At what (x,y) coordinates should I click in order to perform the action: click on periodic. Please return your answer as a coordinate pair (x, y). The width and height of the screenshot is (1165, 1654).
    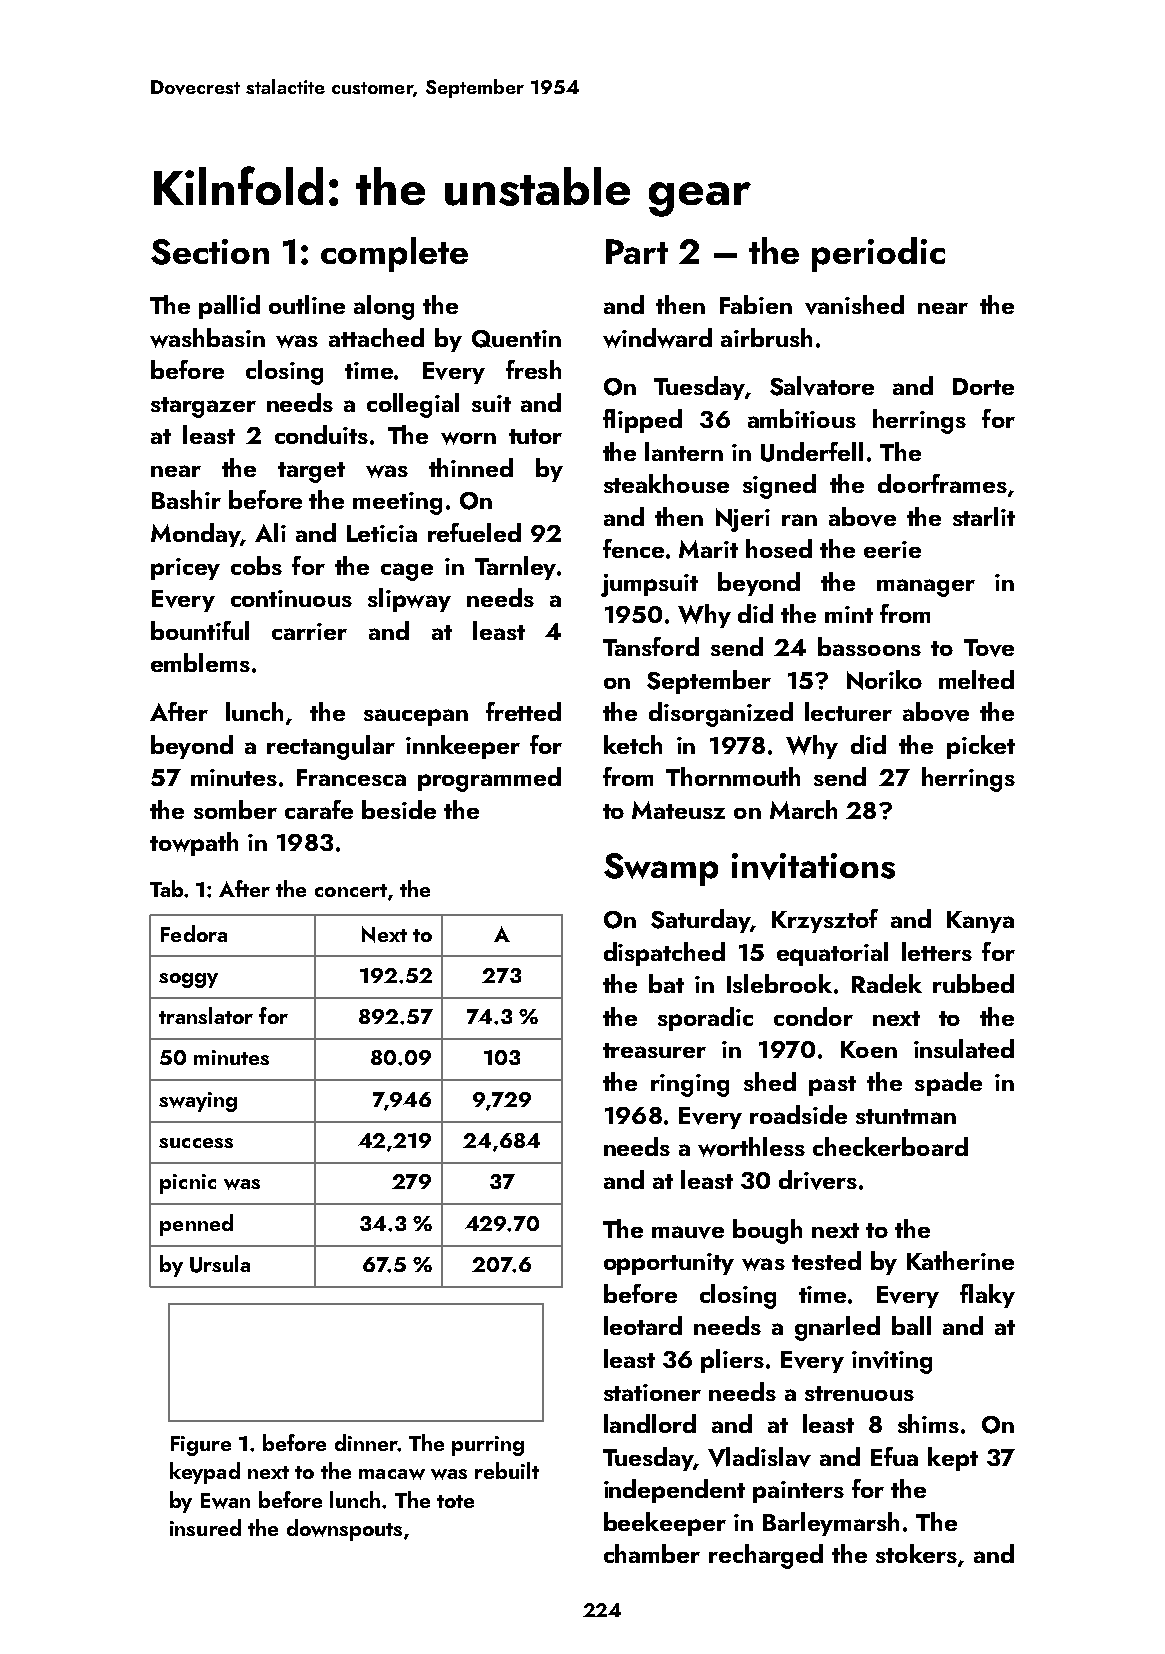
    Looking at the image, I should click on (878, 254).
